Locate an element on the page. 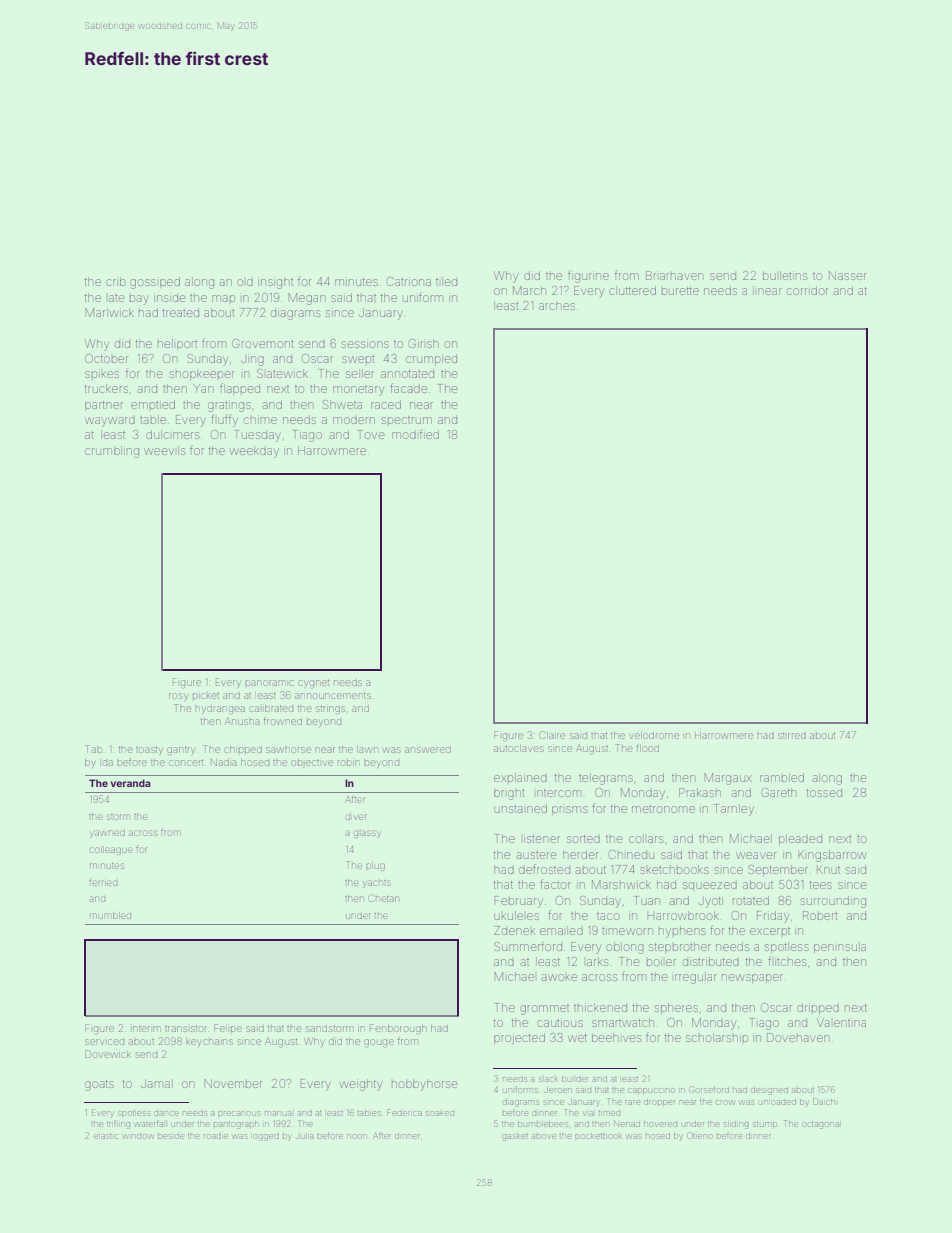 The width and height of the page is (952, 1233). announcements is located at coordinates (333, 696).
